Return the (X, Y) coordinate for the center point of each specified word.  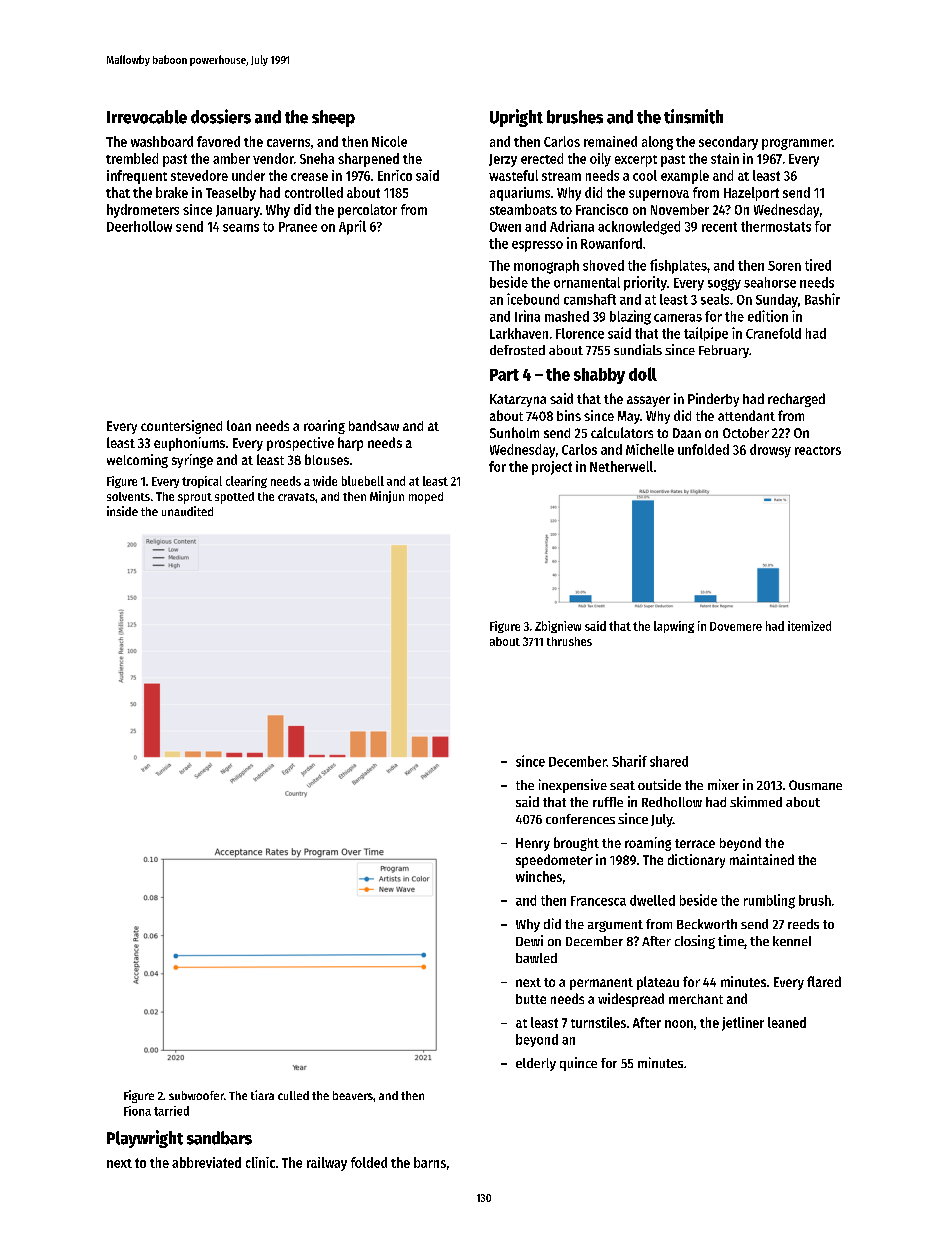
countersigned (181, 427)
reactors (818, 450)
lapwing (674, 627)
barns (430, 1162)
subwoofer (196, 1095)
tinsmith (693, 116)
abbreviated (206, 1162)
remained (610, 141)
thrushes (569, 641)
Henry (533, 844)
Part (504, 375)
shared (669, 761)
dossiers (221, 116)
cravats (296, 497)
